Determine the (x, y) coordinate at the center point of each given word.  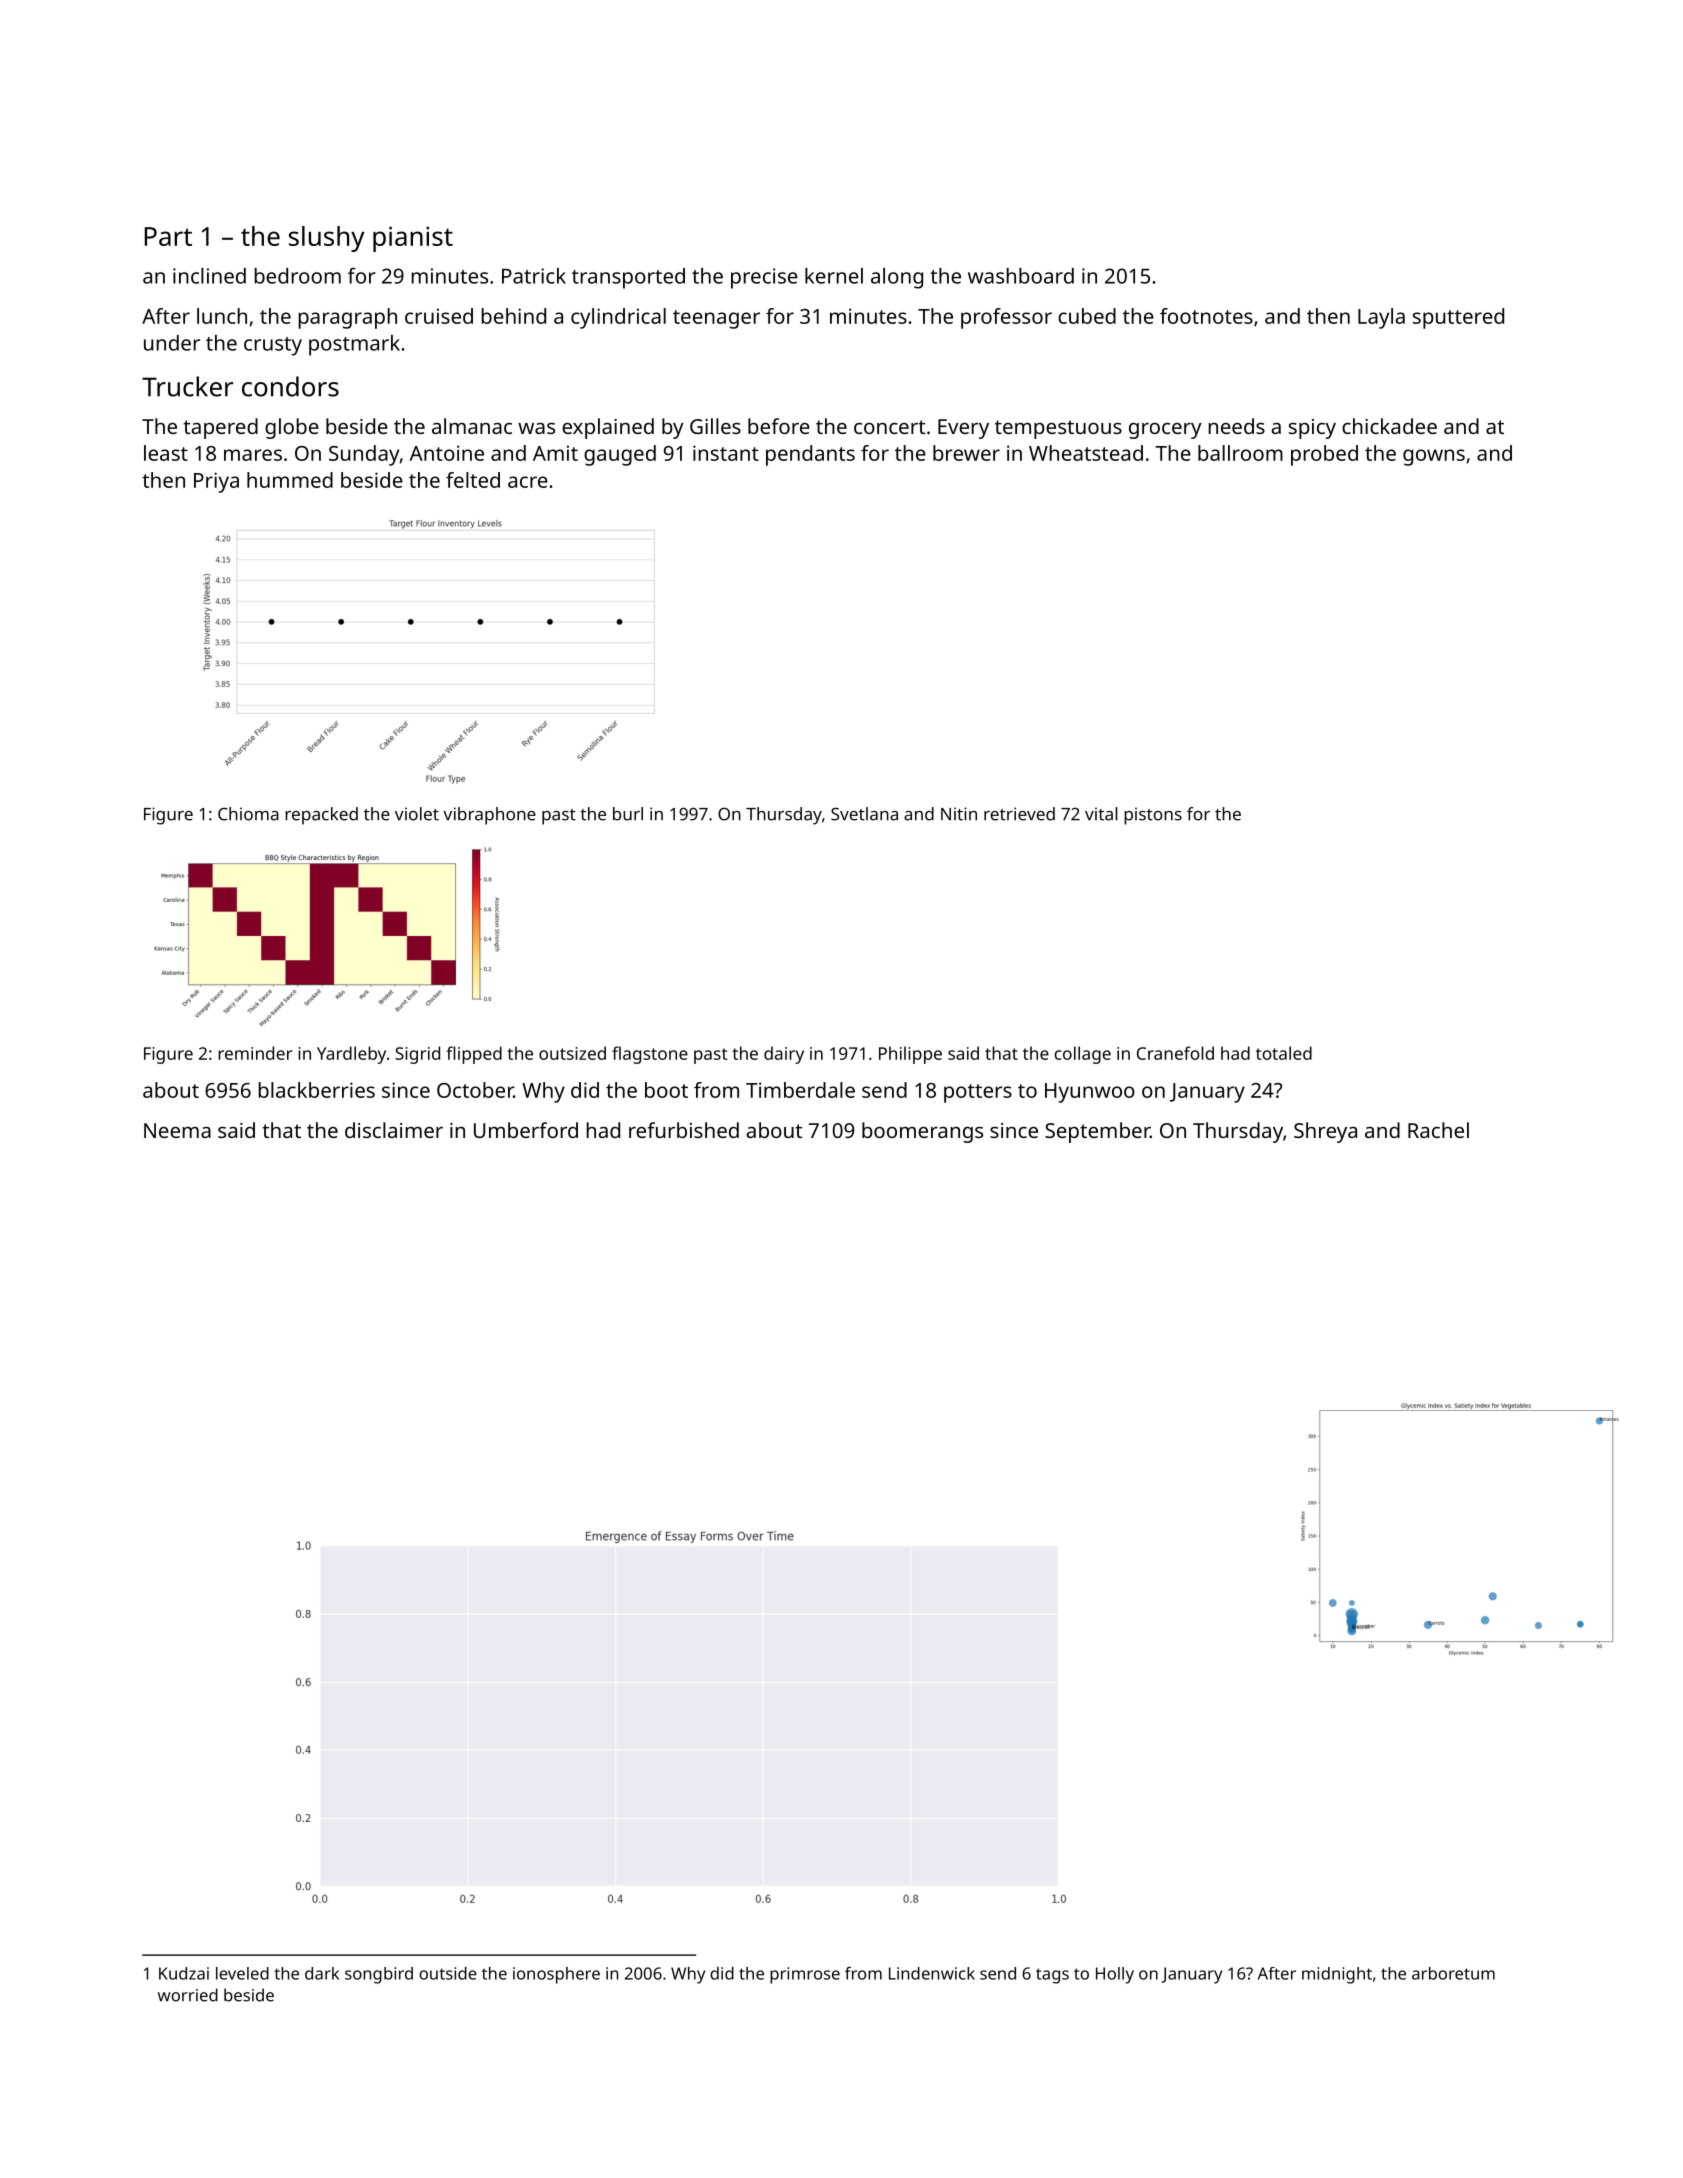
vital (1101, 814)
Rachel (1438, 1130)
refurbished (684, 1130)
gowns (1434, 457)
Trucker (187, 386)
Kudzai (184, 1973)
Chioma (248, 814)
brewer (966, 453)
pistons (1153, 816)
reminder (255, 1053)
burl (628, 814)
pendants (810, 455)
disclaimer (394, 1130)
